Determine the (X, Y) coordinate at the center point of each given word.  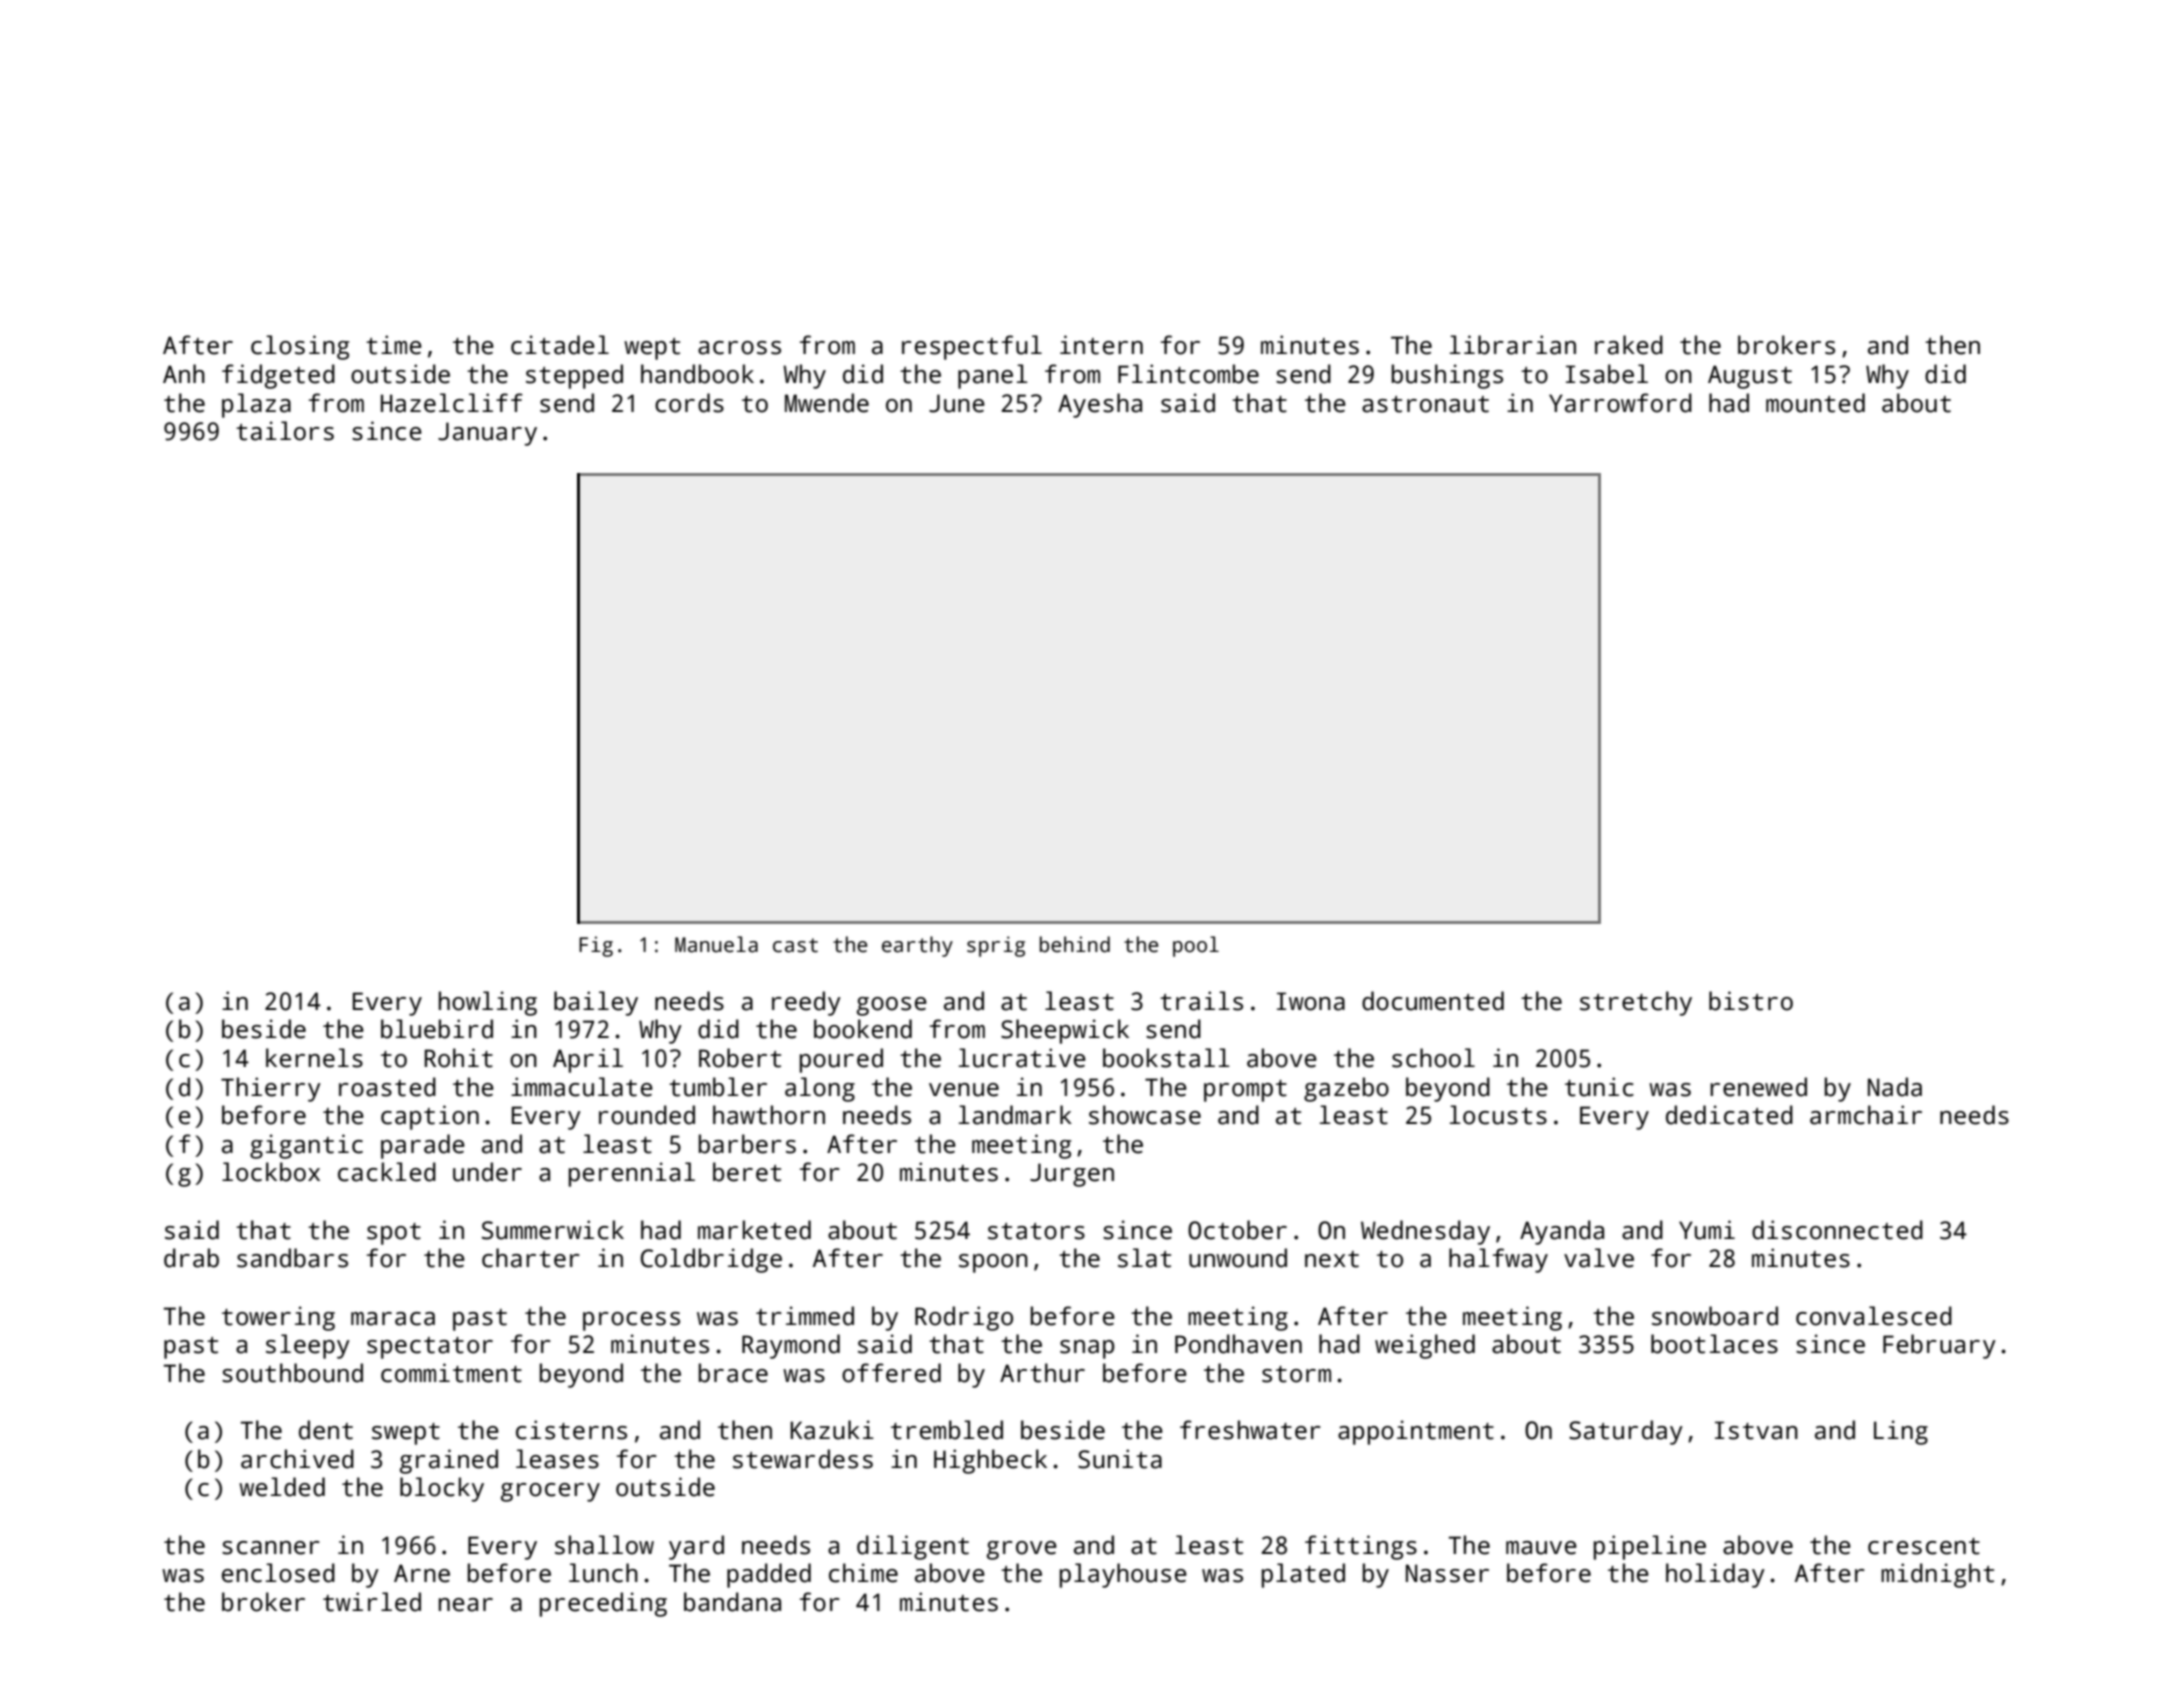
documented (1433, 1001)
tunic (1599, 1087)
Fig (596, 946)
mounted (1815, 403)
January (487, 434)
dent (326, 1430)
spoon (993, 1263)
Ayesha (1100, 405)
